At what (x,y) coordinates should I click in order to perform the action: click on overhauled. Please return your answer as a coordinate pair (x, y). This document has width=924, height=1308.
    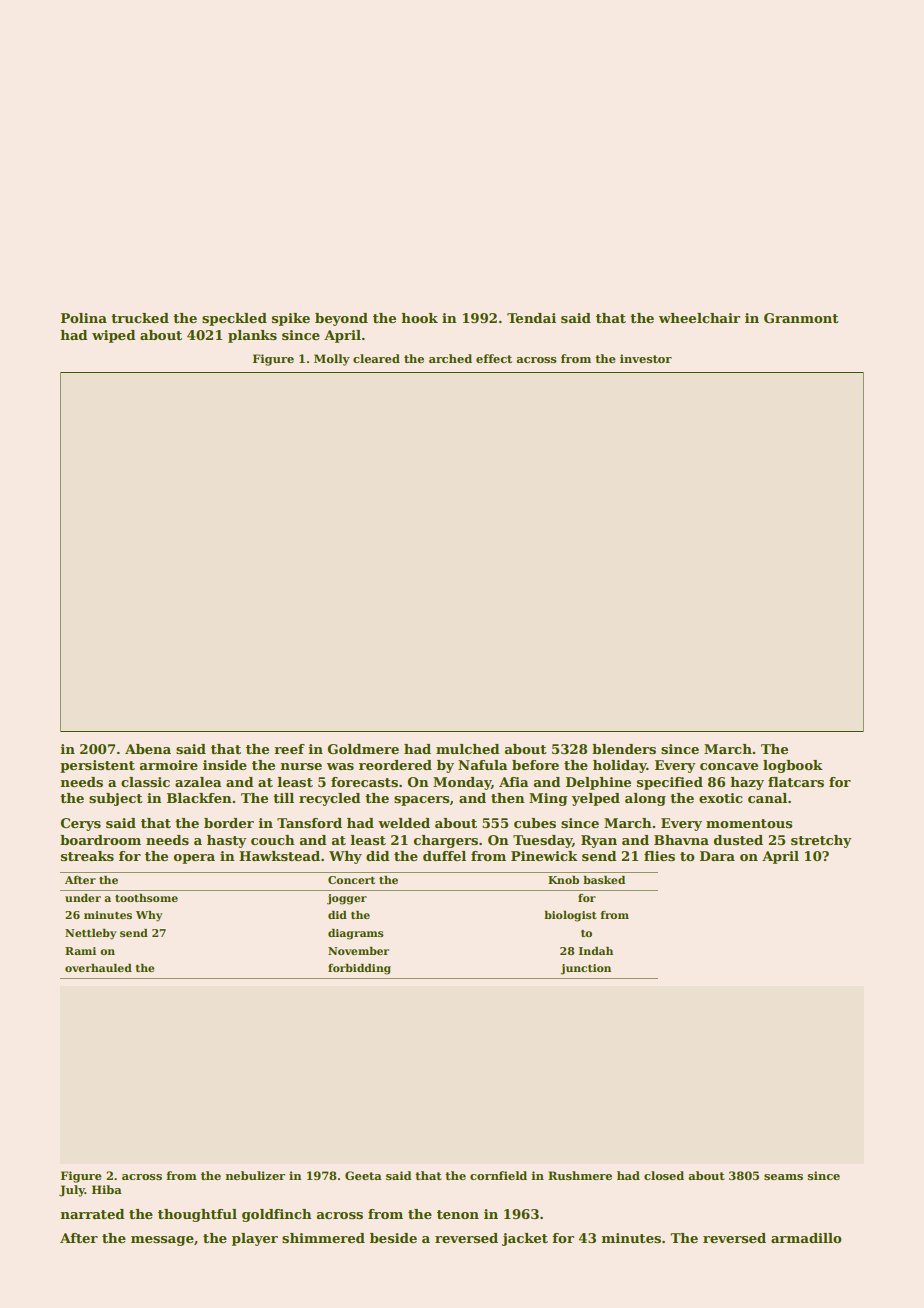
    Looking at the image, I should click on (98, 968).
